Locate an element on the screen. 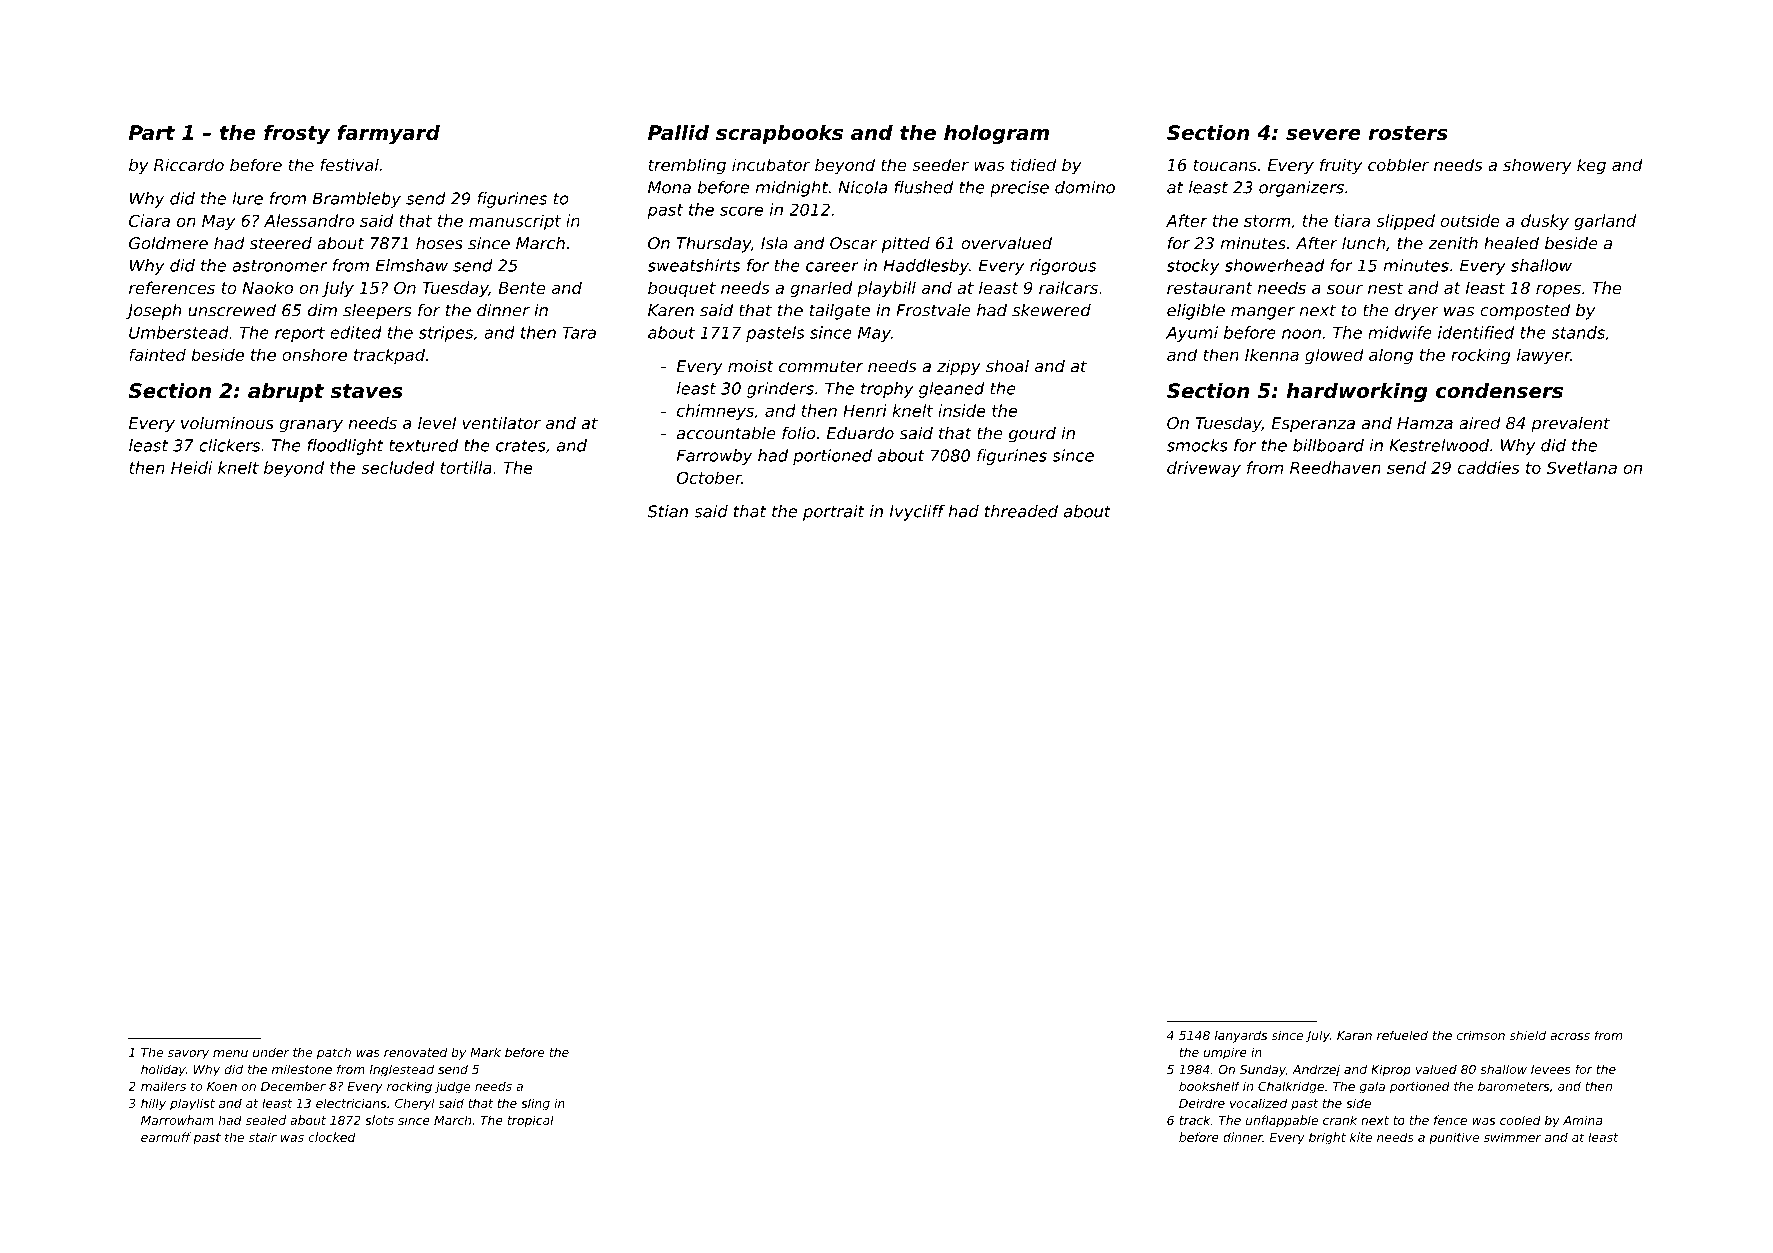 The width and height of the screenshot is (1773, 1253). hilly is located at coordinates (153, 1104).
